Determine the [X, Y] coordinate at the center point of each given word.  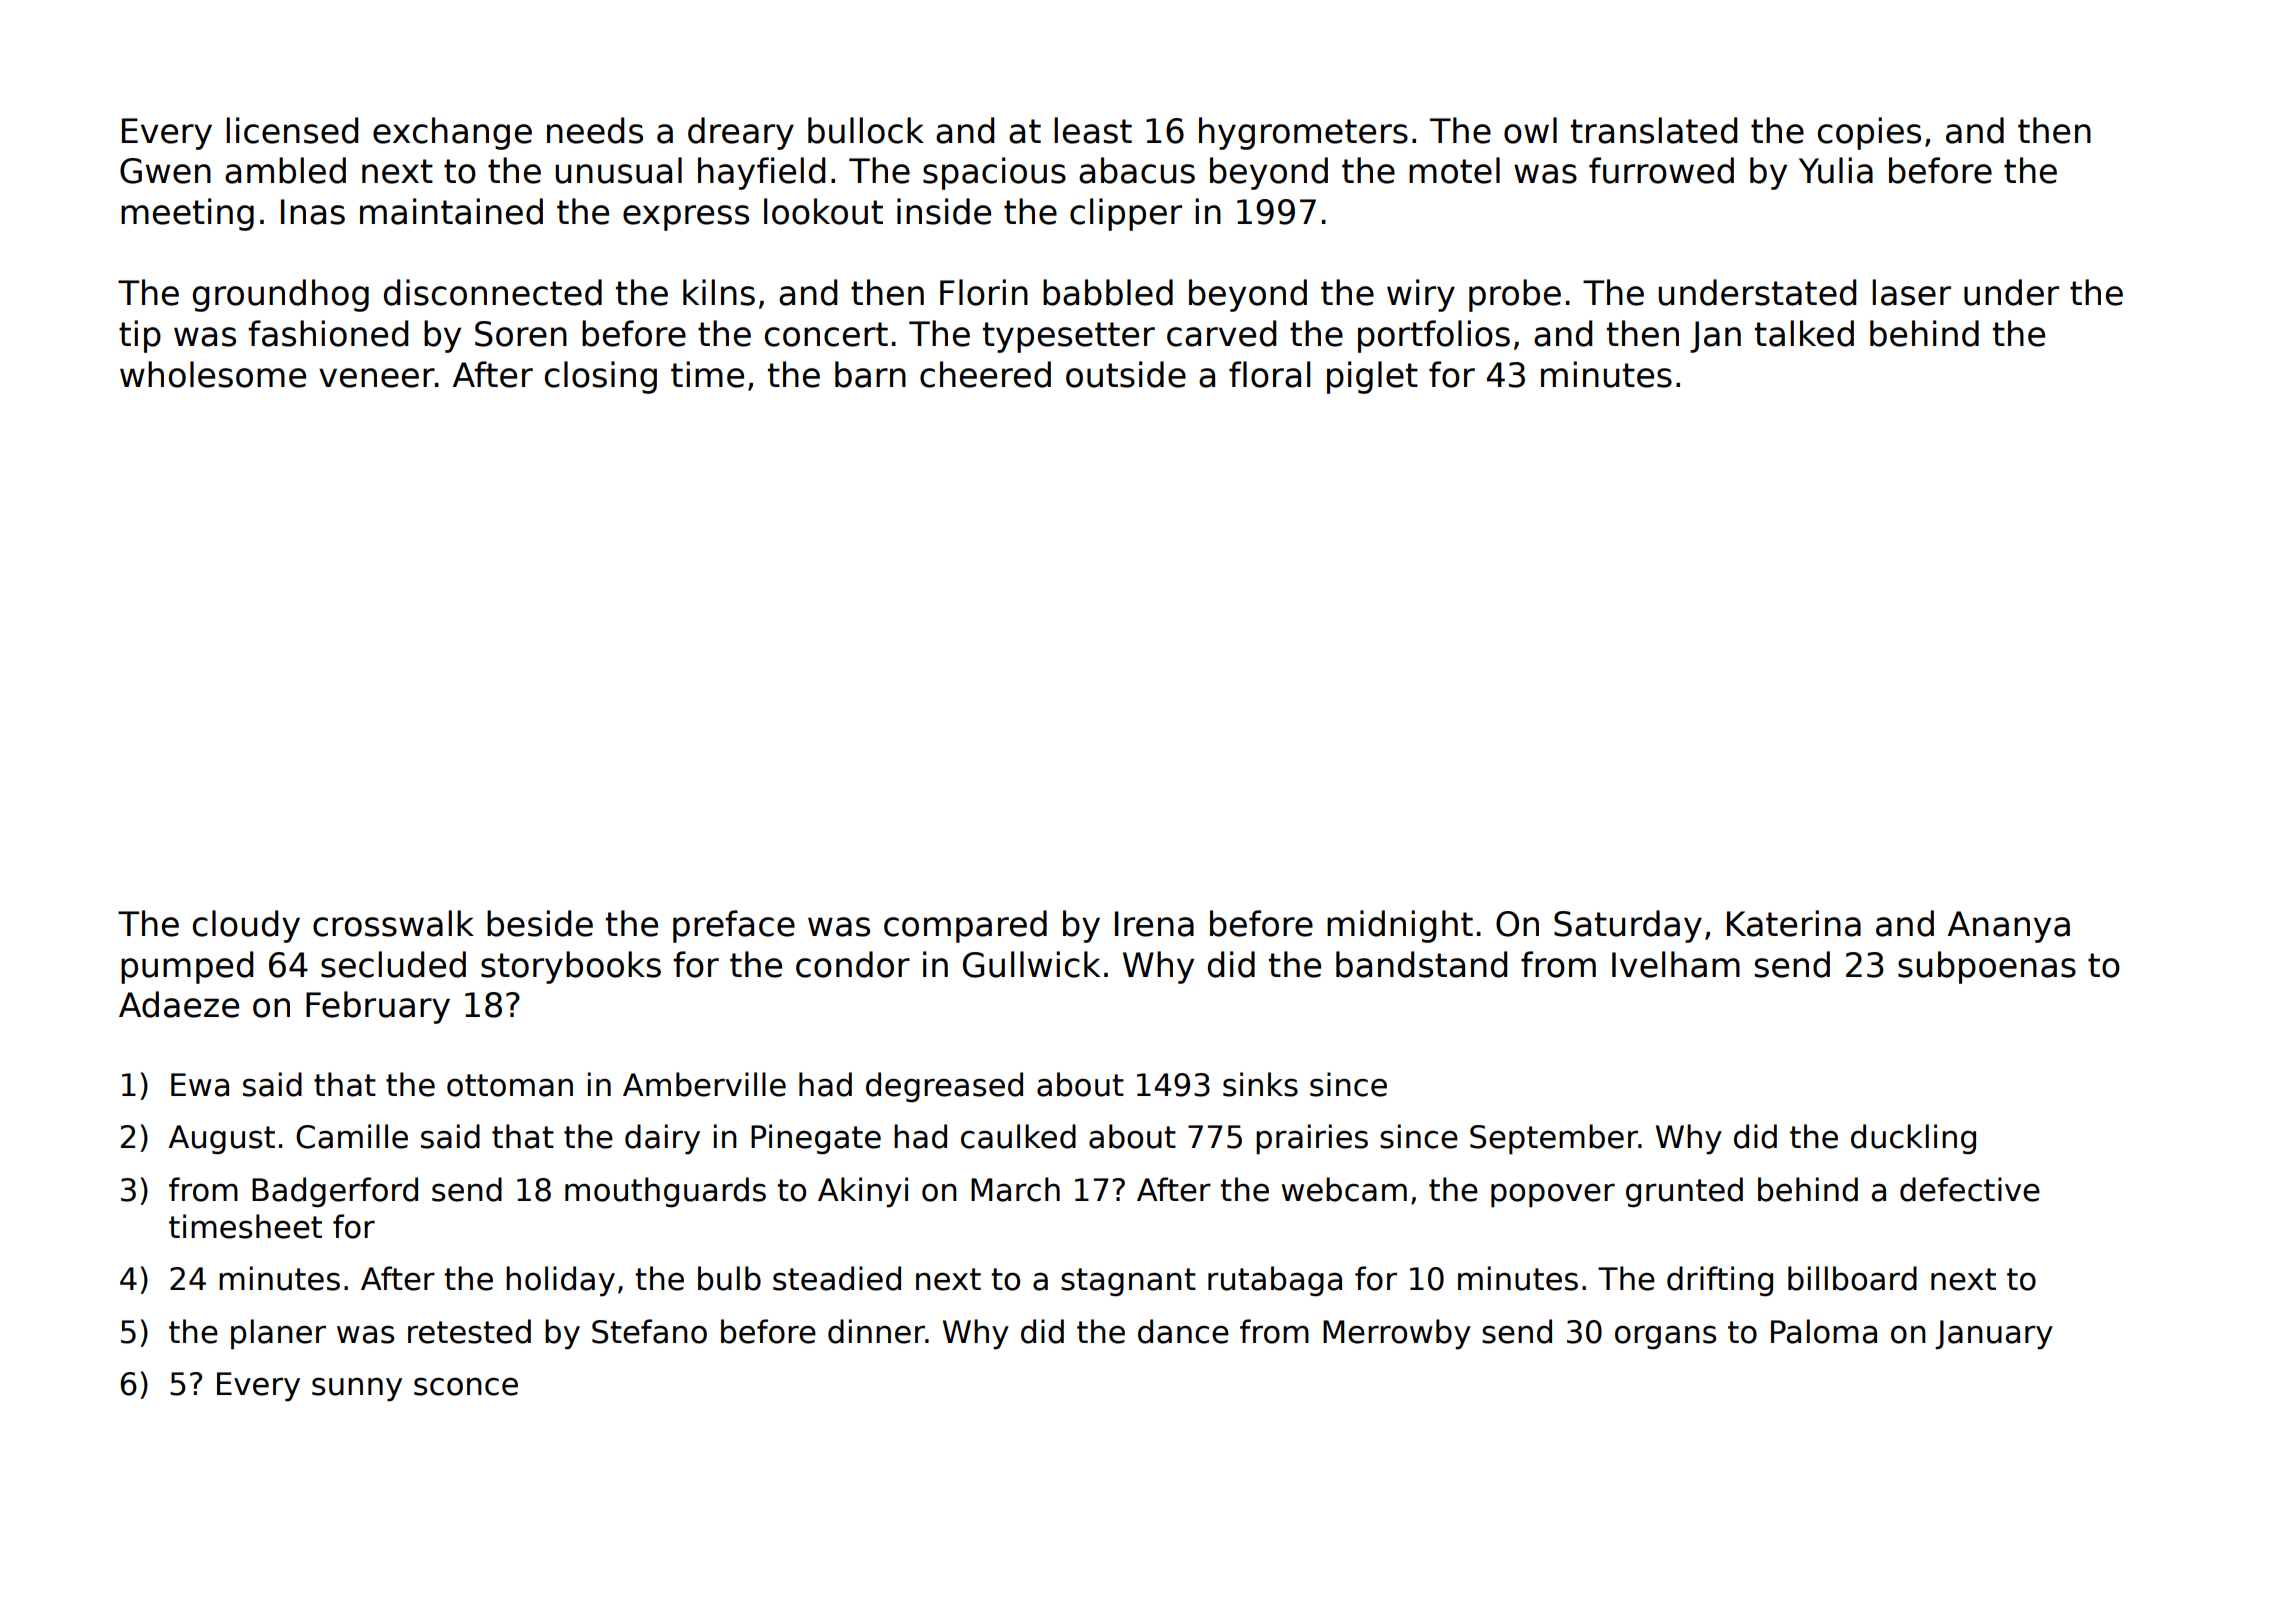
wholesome [213, 374]
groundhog [281, 295]
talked [1804, 333]
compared [965, 926]
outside [1126, 374]
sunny [357, 1389]
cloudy [246, 926]
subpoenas [1987, 967]
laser [1911, 292]
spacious [994, 173]
